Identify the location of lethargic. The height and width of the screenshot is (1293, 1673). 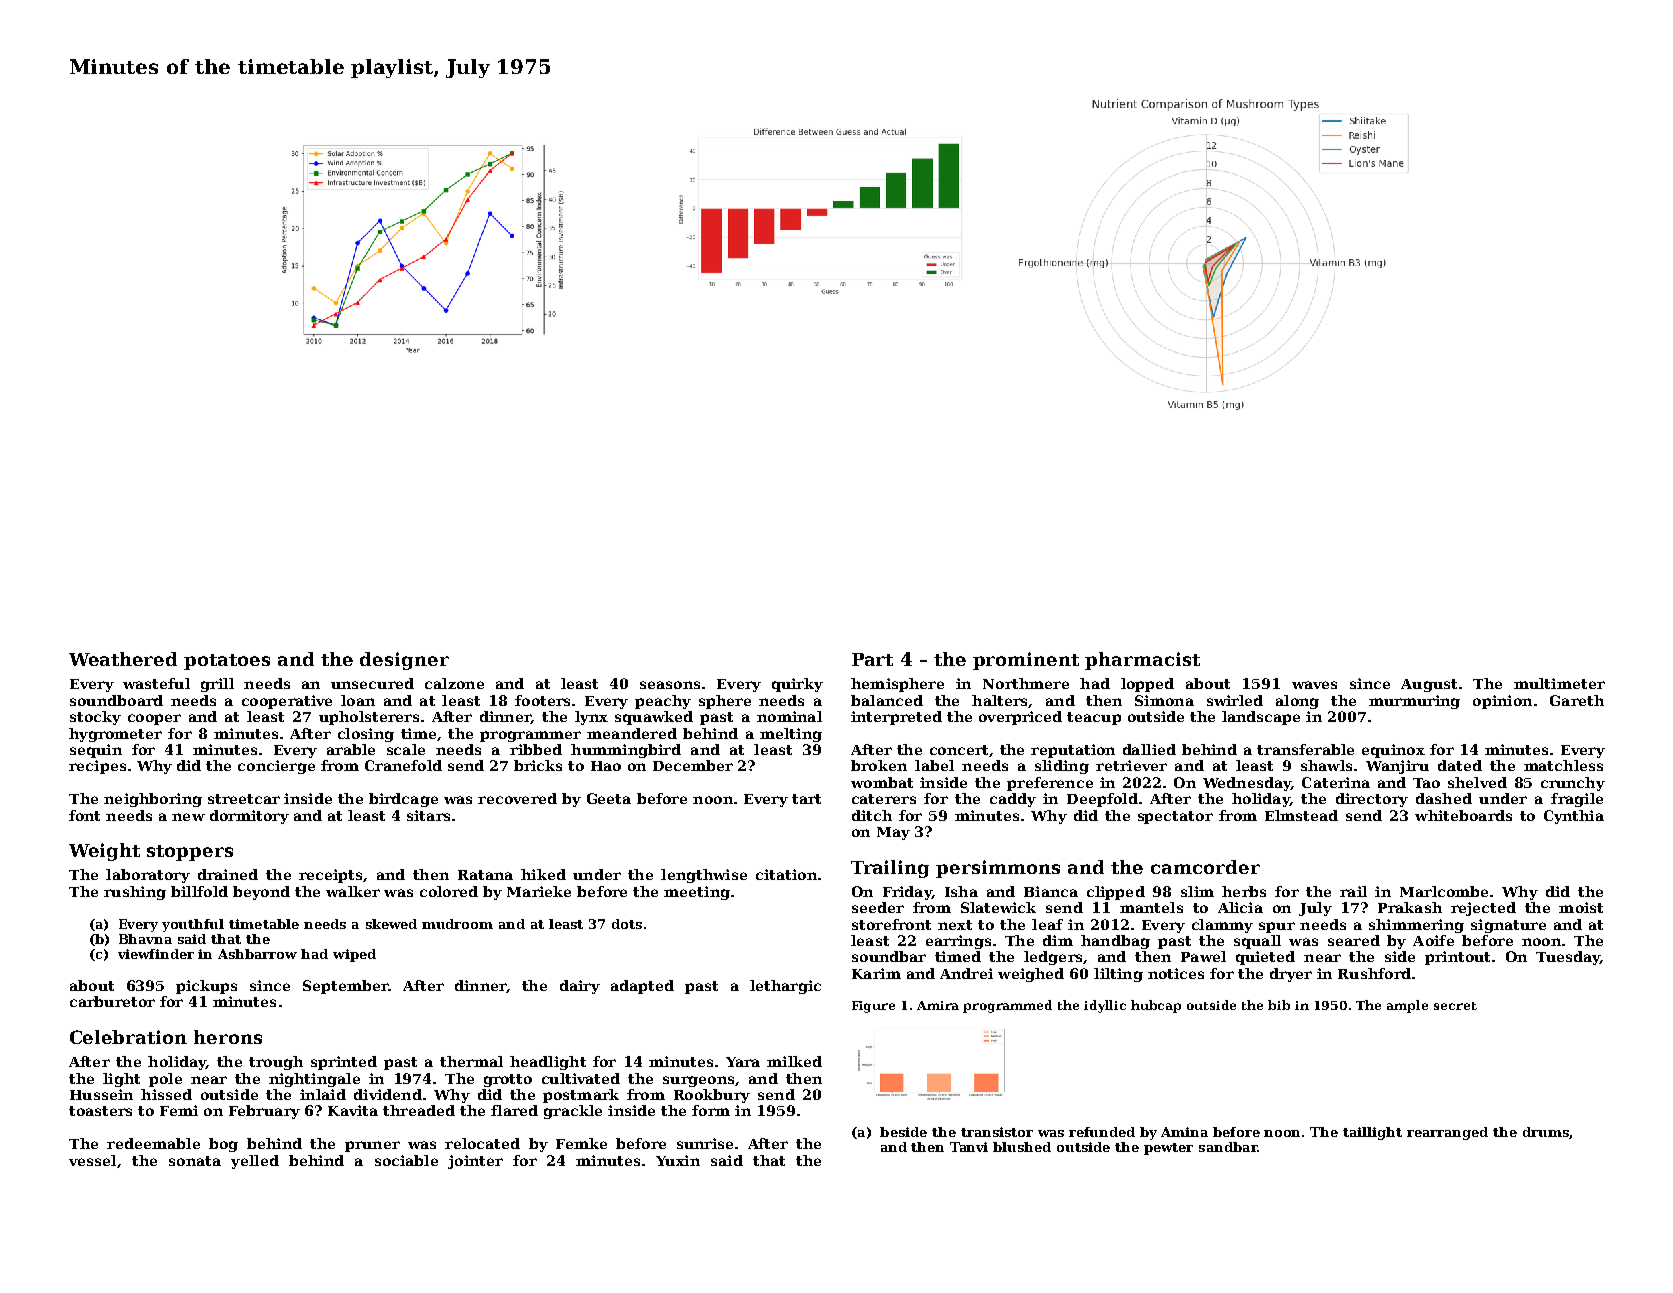
(785, 987).
